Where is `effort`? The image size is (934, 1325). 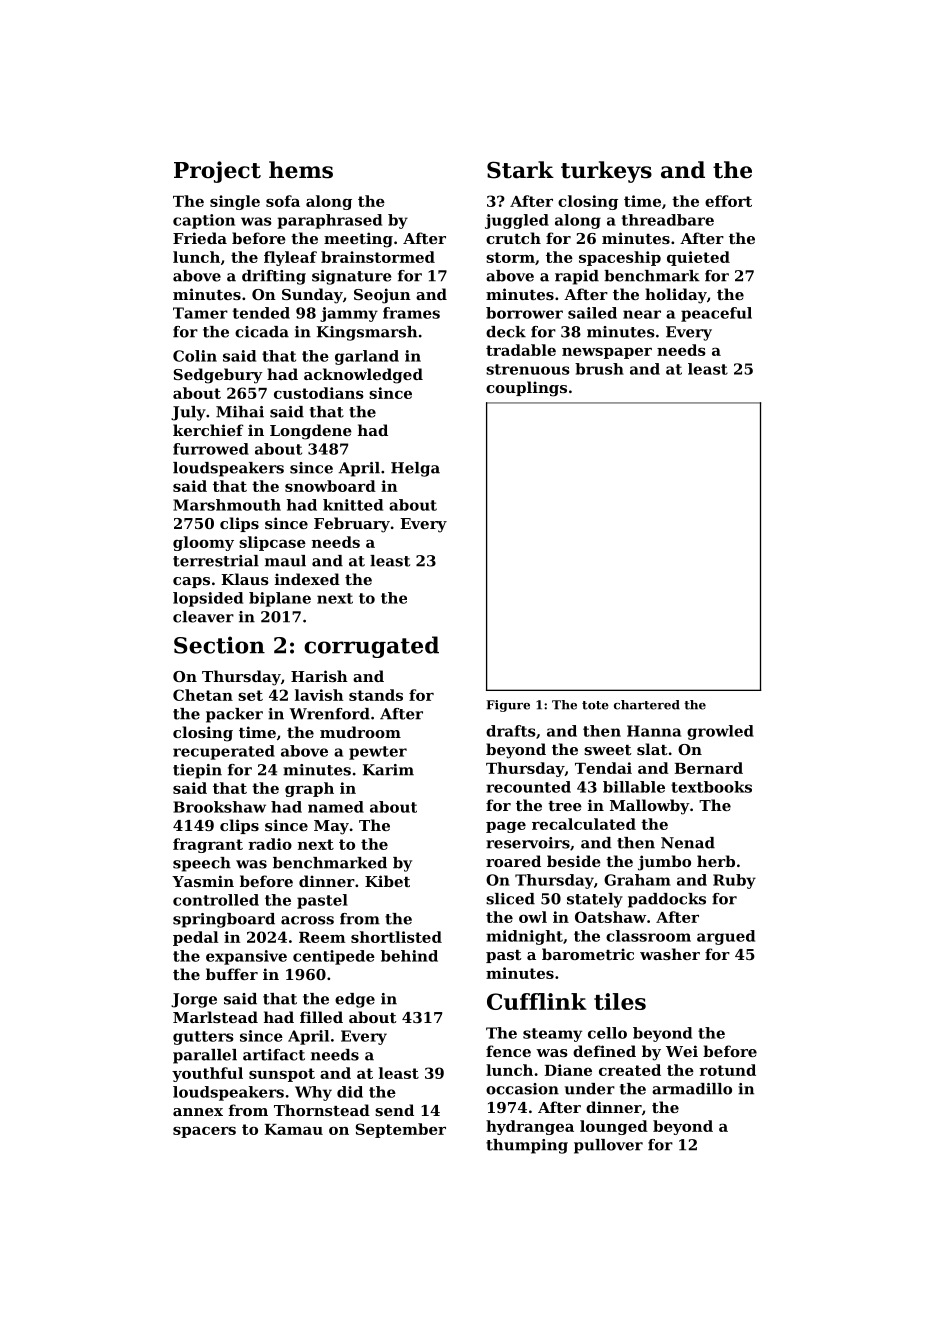 effort is located at coordinates (728, 201).
